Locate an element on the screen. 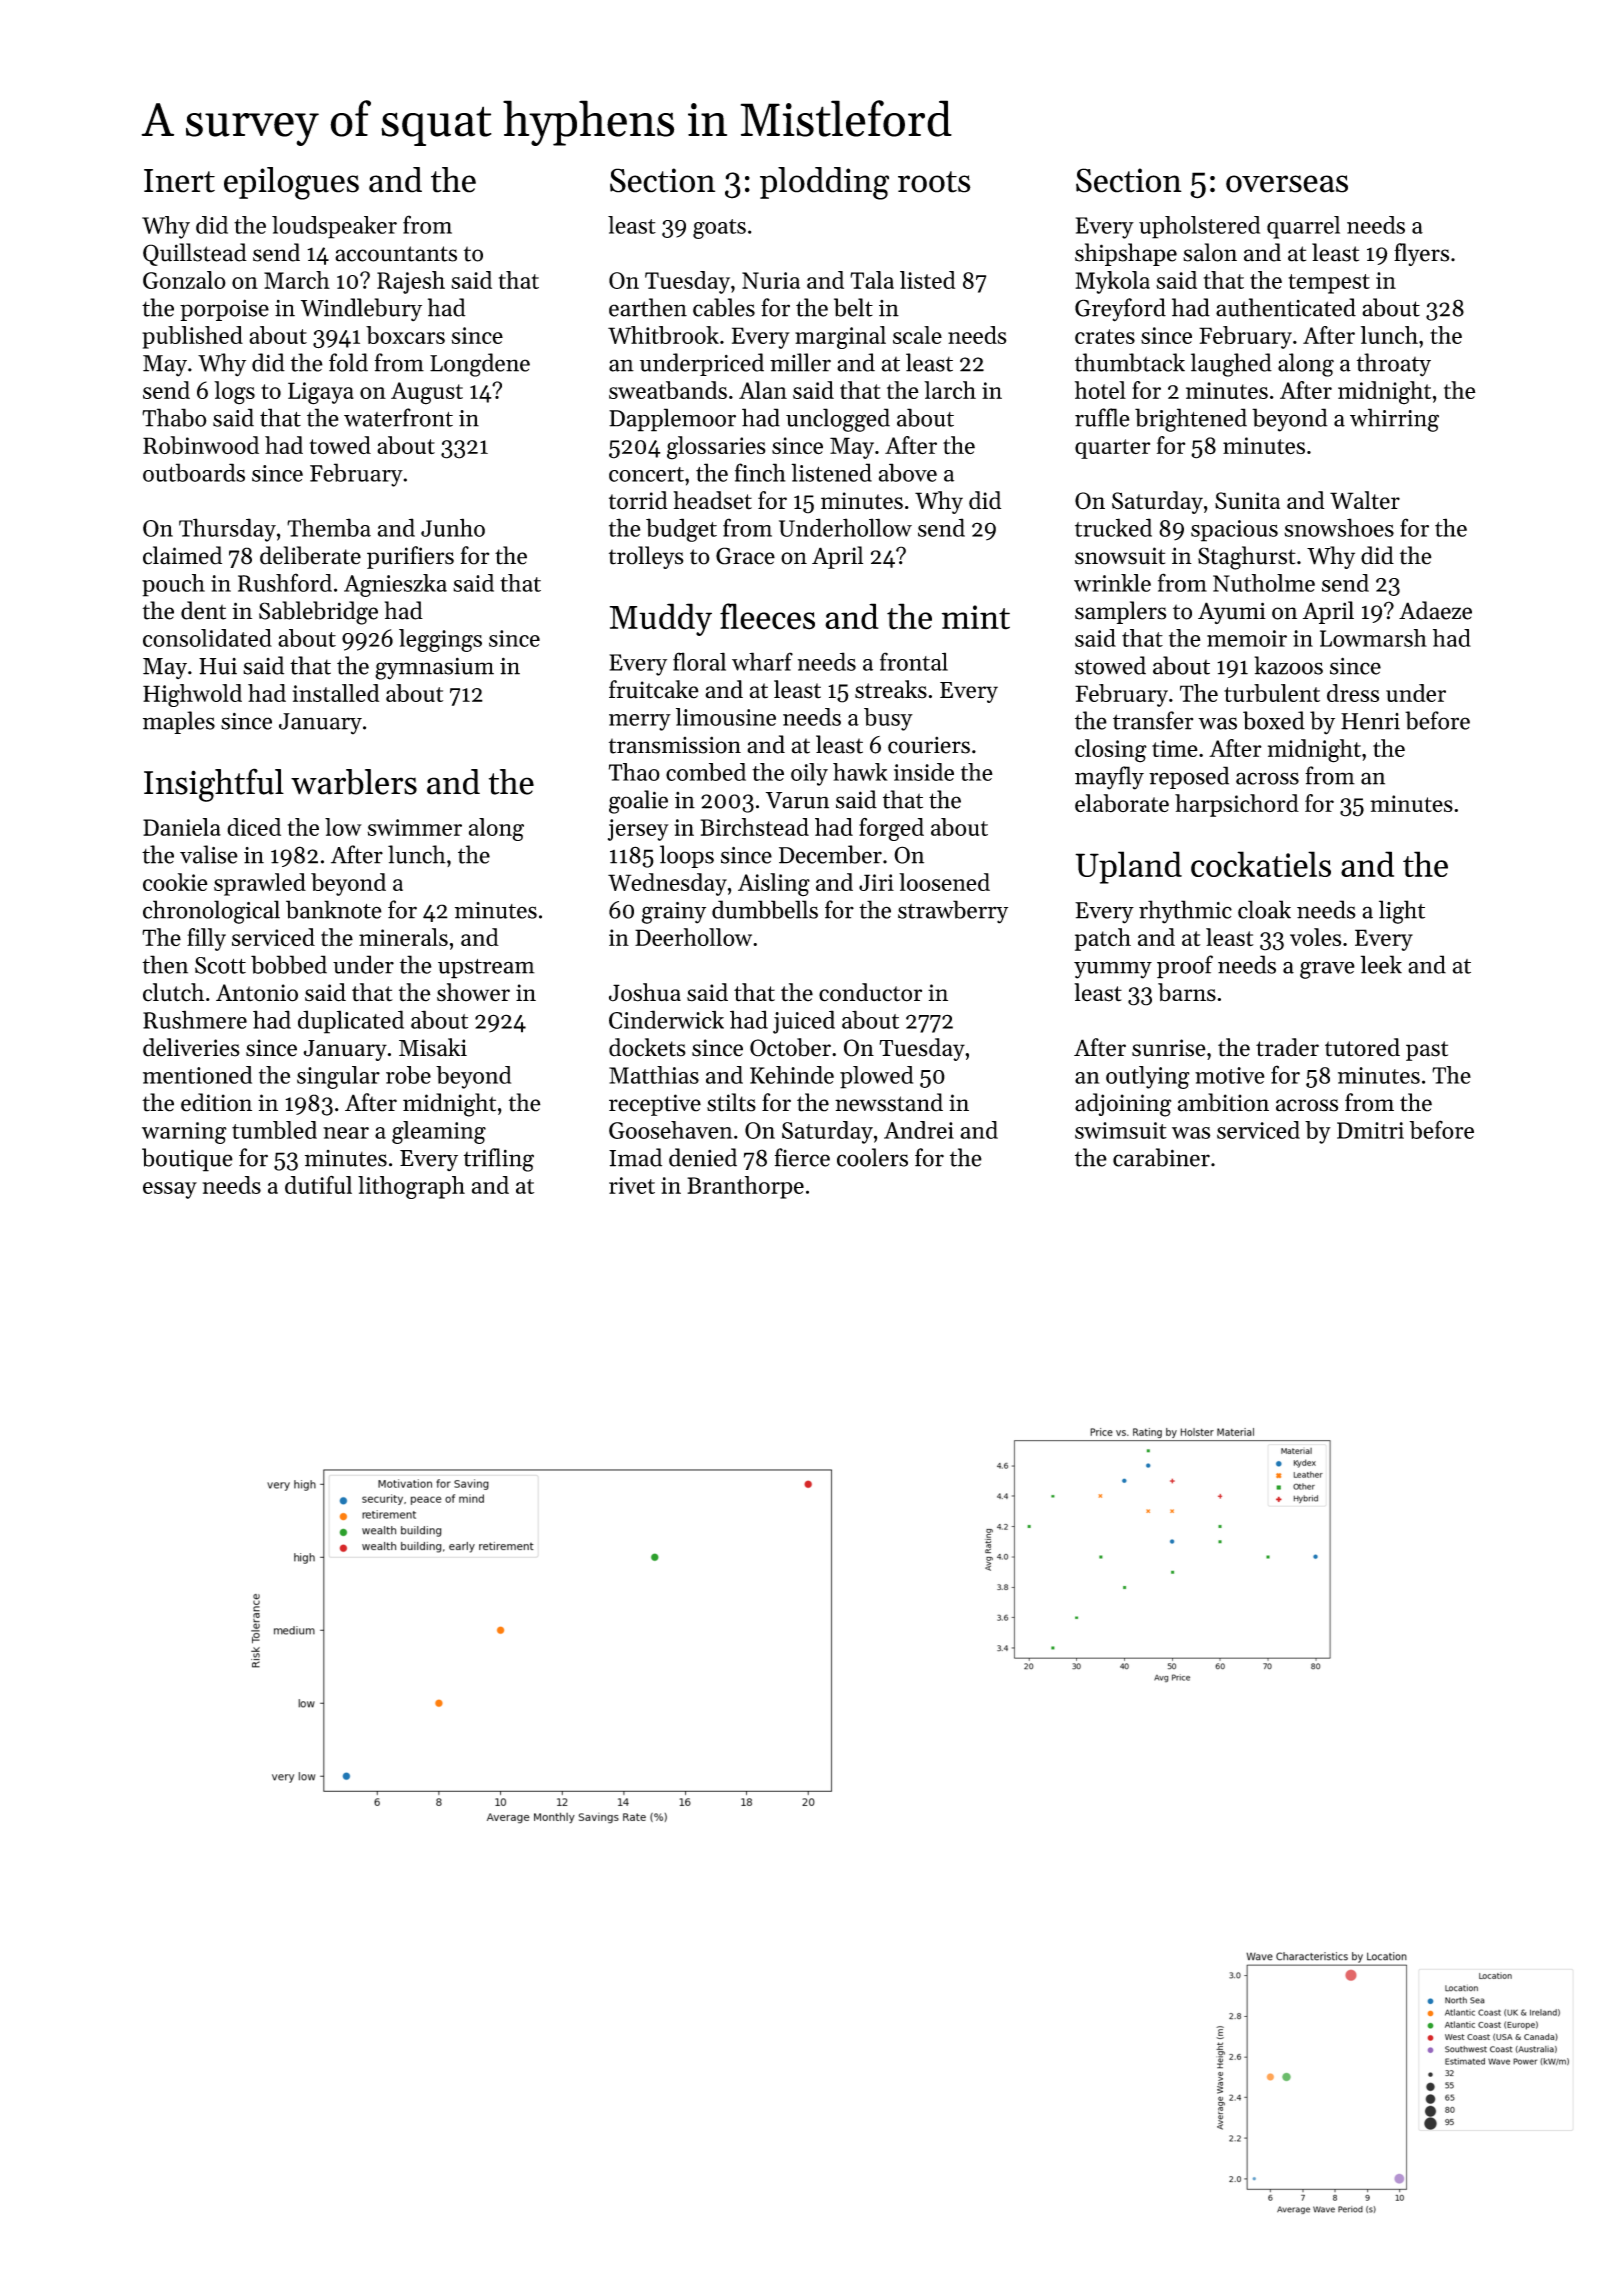 The image size is (1620, 2292). trucked is located at coordinates (1113, 527).
